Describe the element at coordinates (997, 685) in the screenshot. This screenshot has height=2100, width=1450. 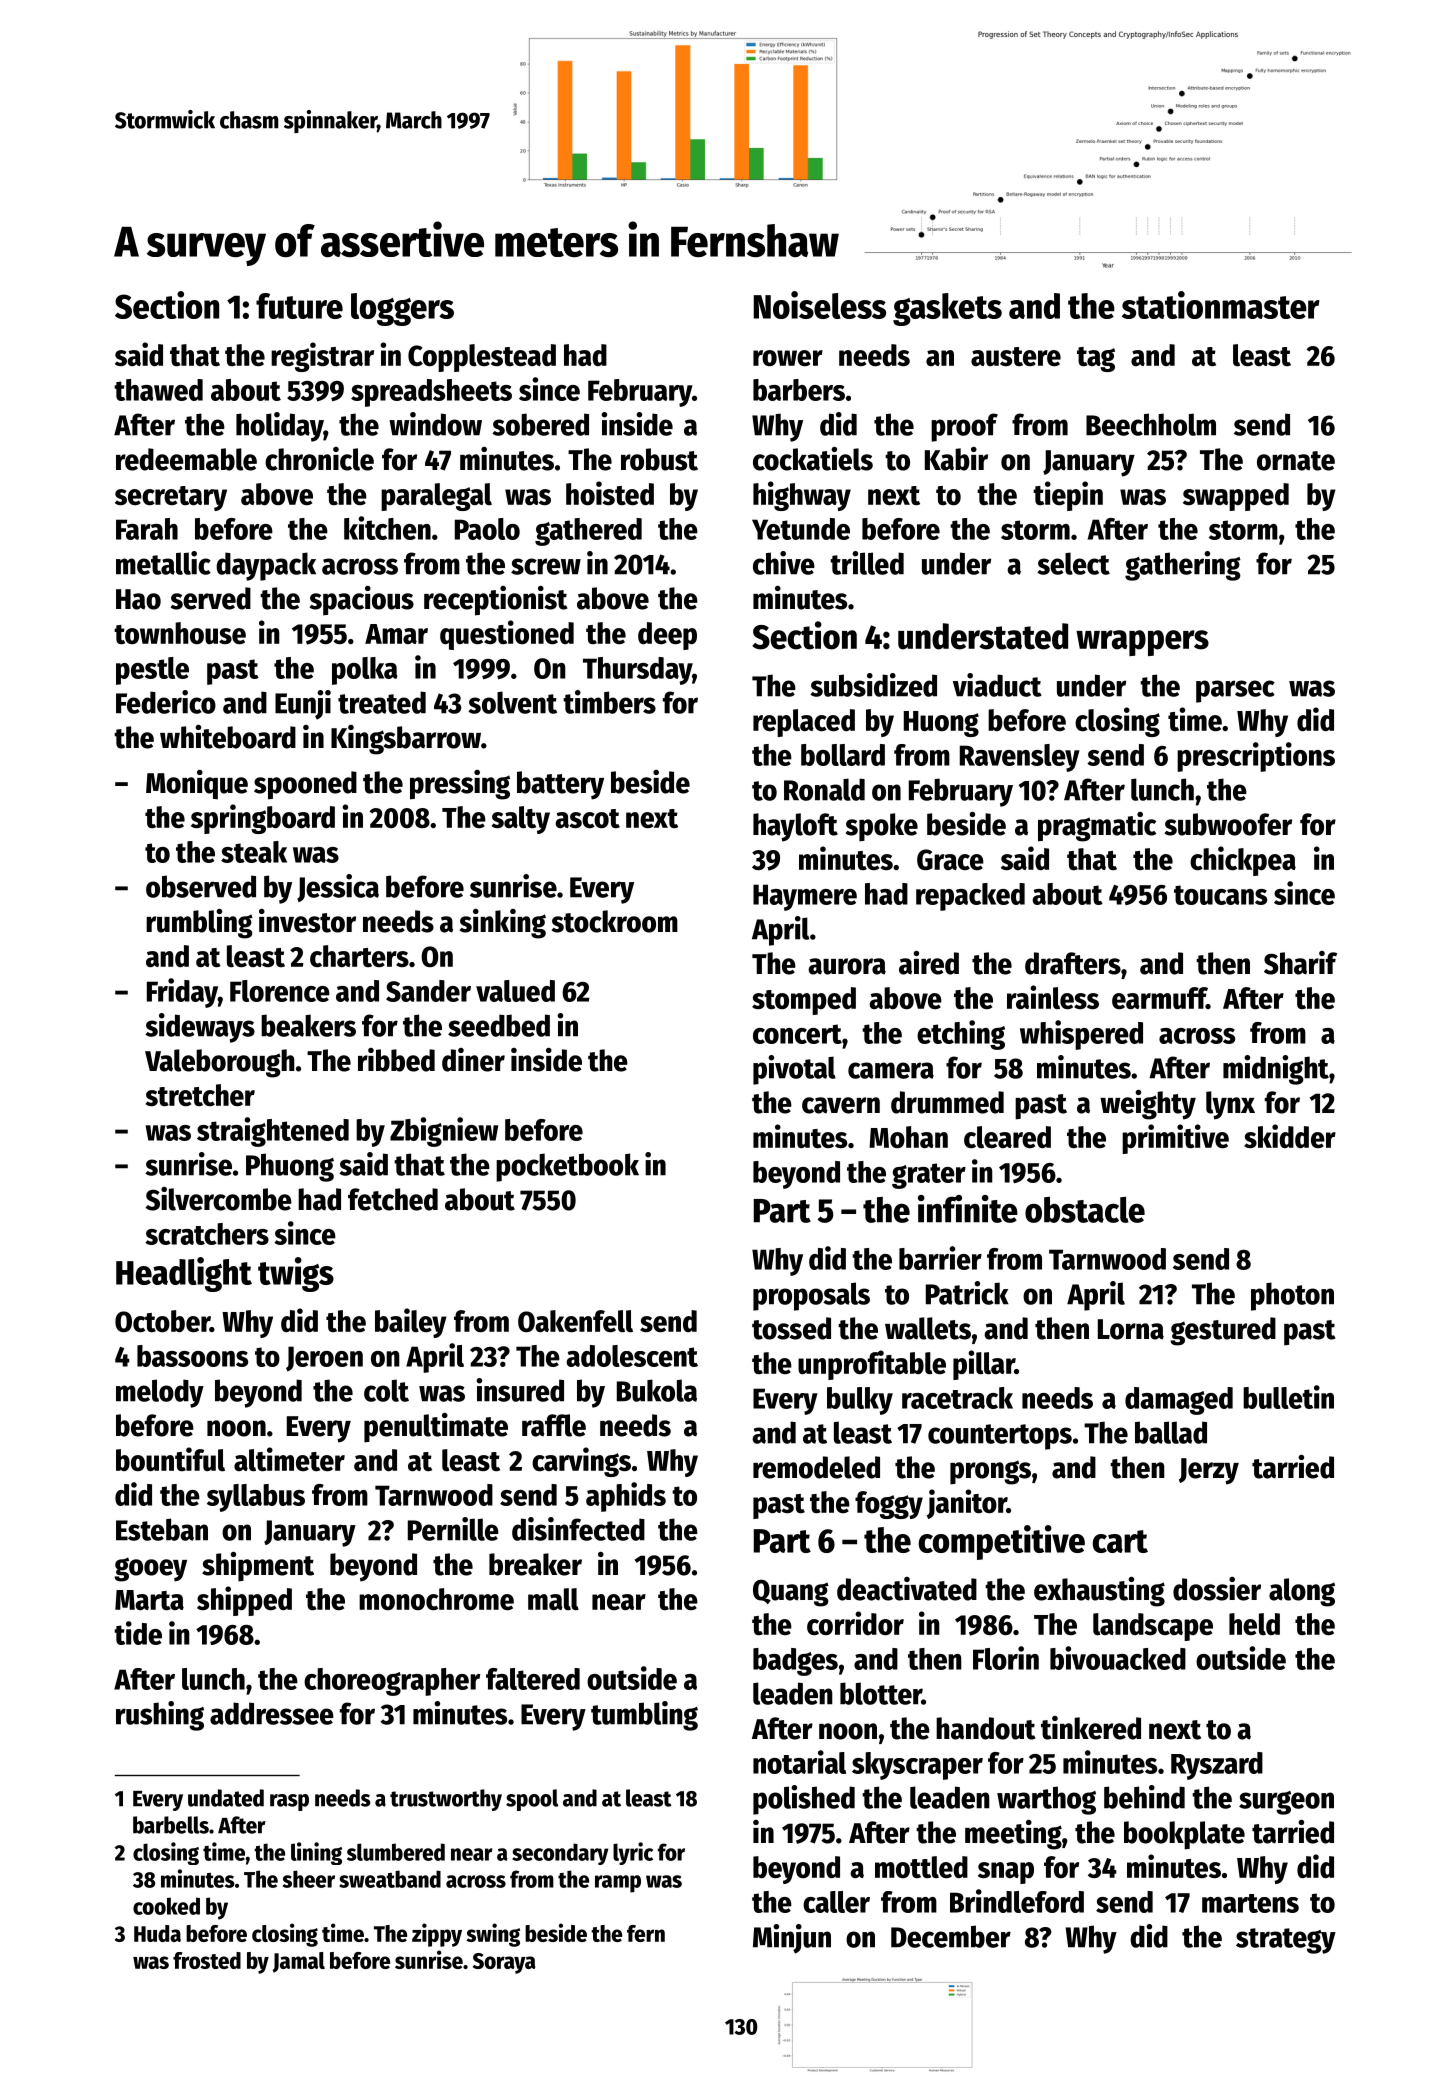
I see `viaduct` at that location.
